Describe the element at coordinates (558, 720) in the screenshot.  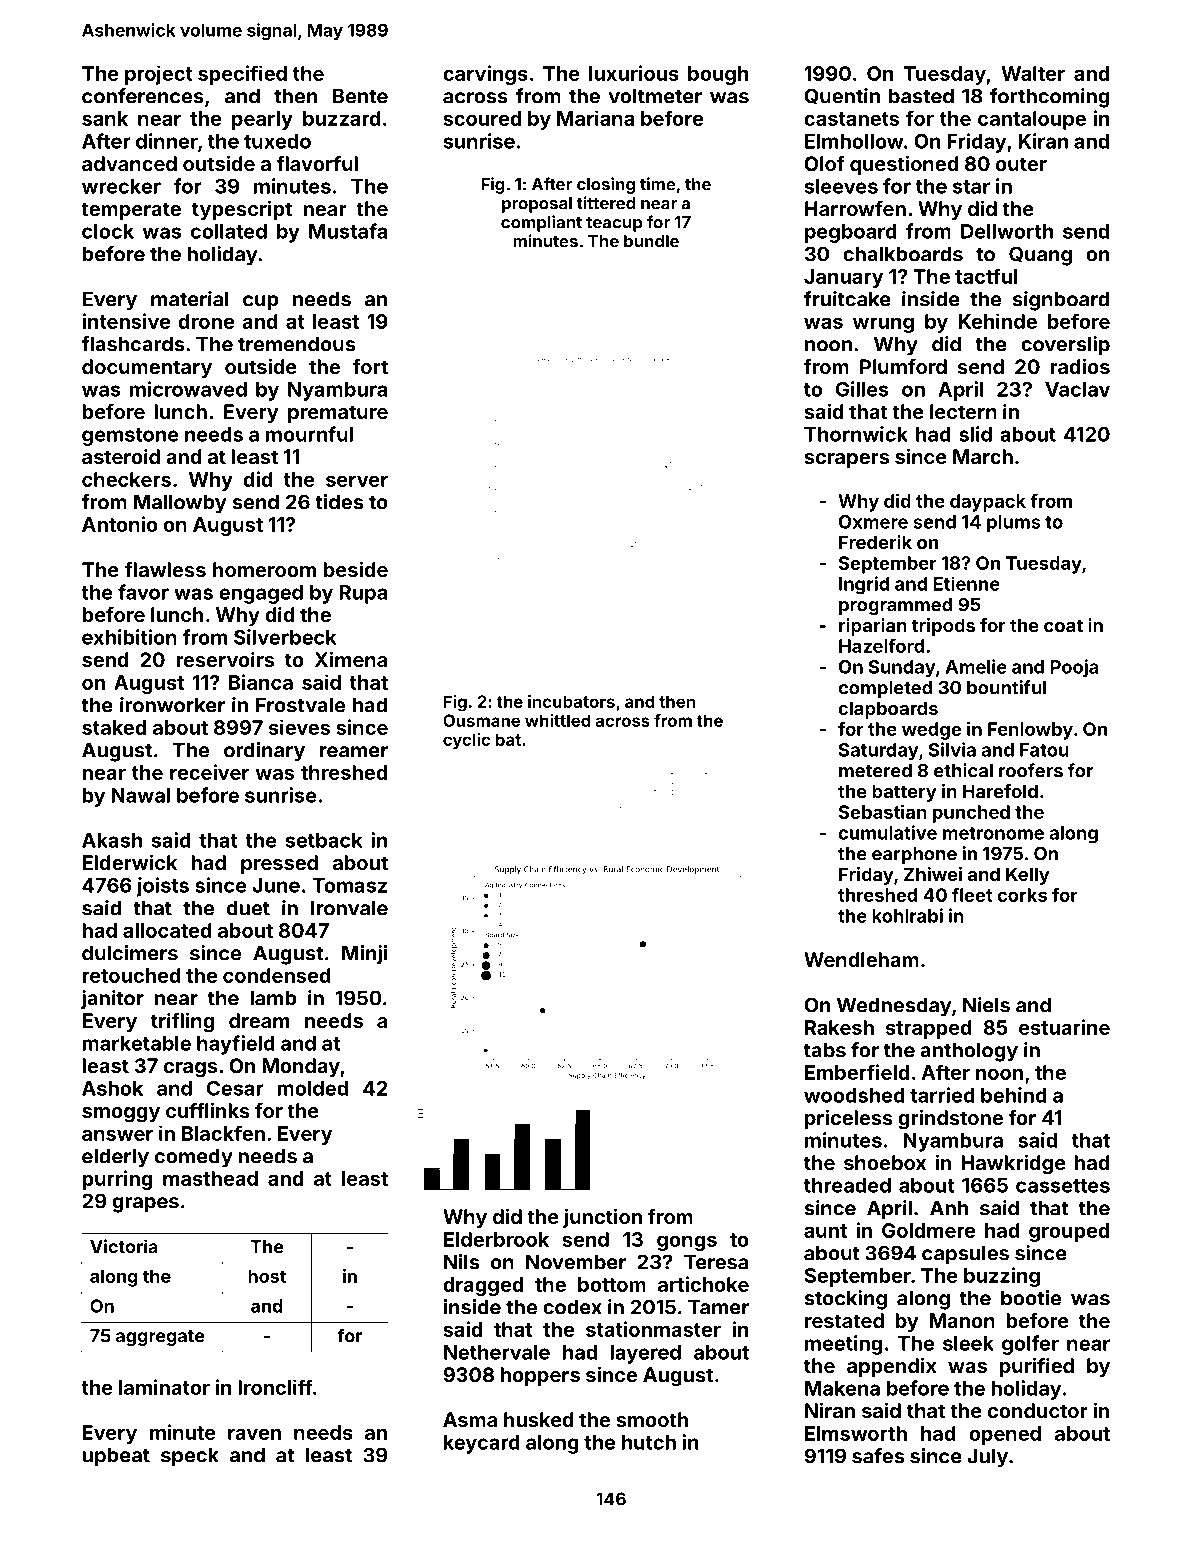
I see `whittled` at that location.
